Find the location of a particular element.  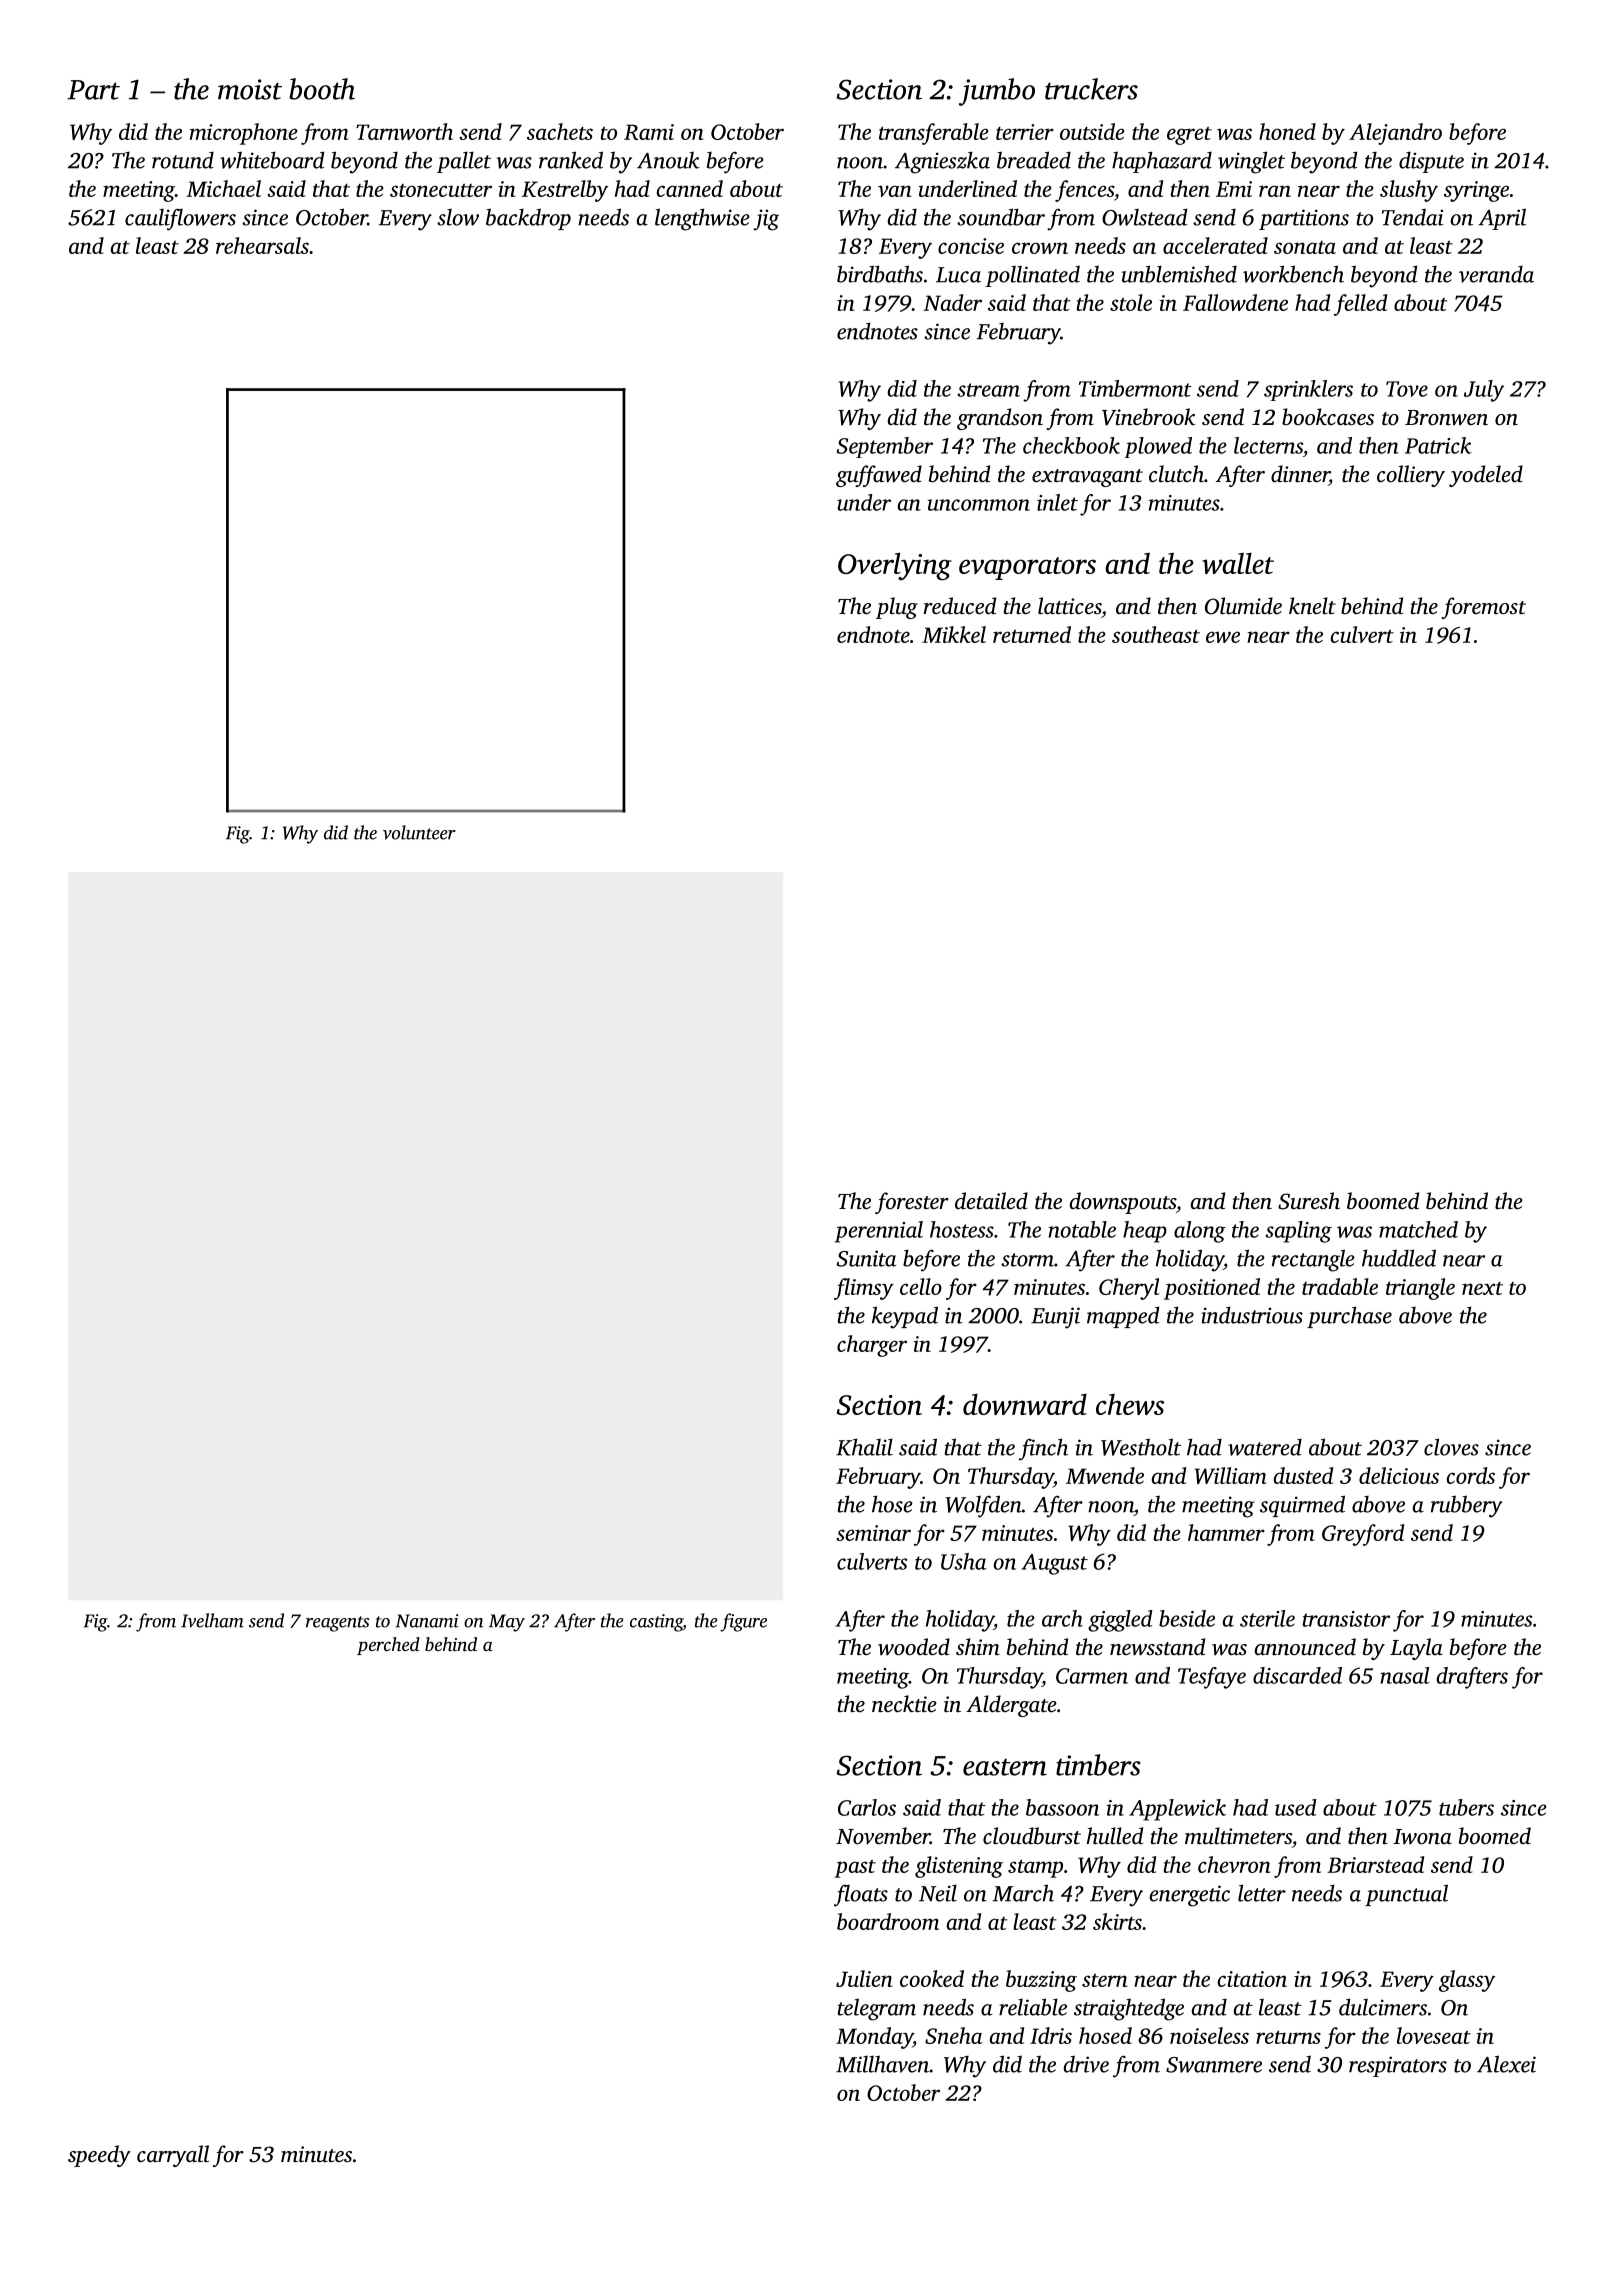

carryall is located at coordinates (173, 2156).
